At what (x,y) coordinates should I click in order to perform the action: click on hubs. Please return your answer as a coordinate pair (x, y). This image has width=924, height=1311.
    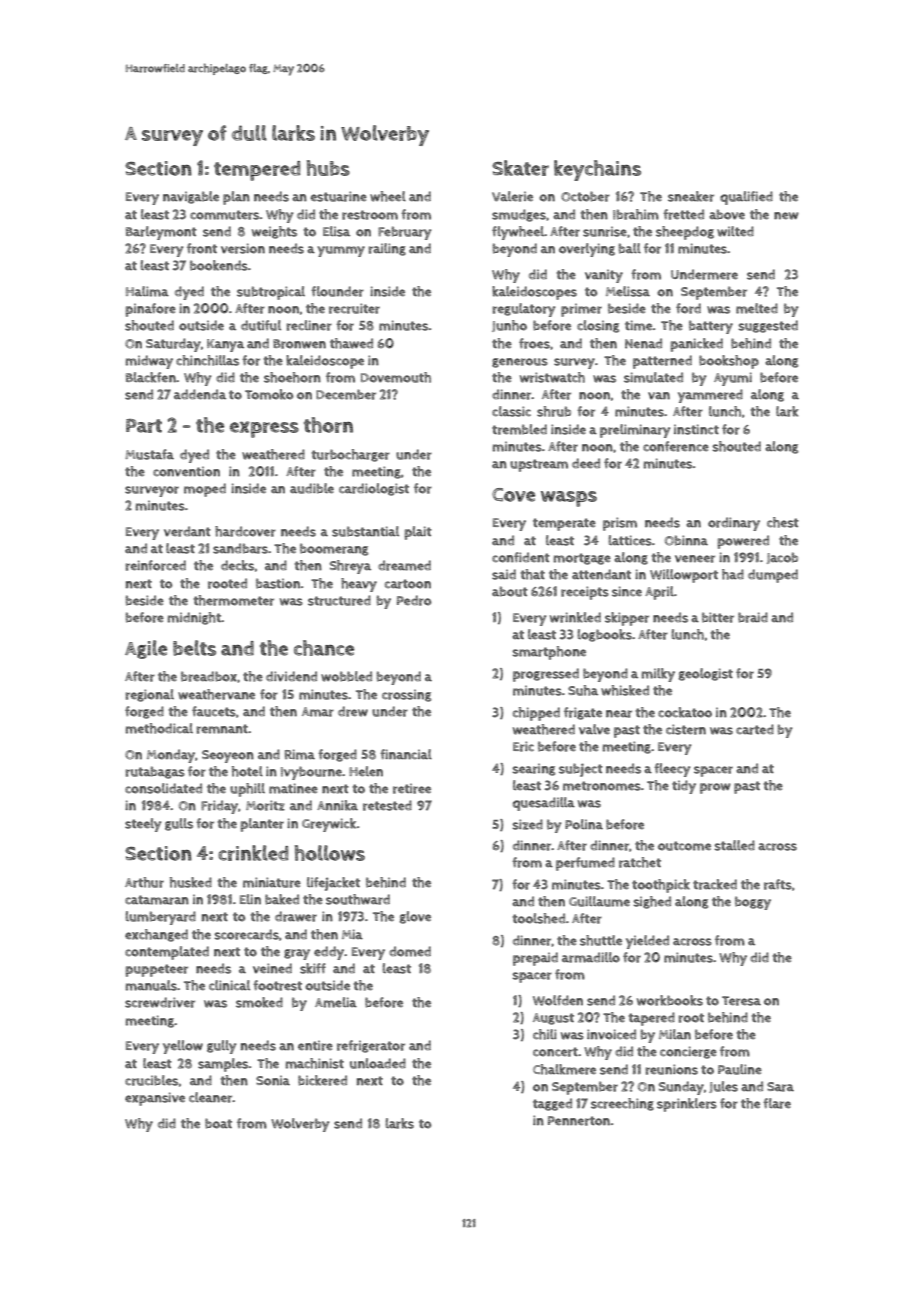
    Looking at the image, I should click on (328, 168).
